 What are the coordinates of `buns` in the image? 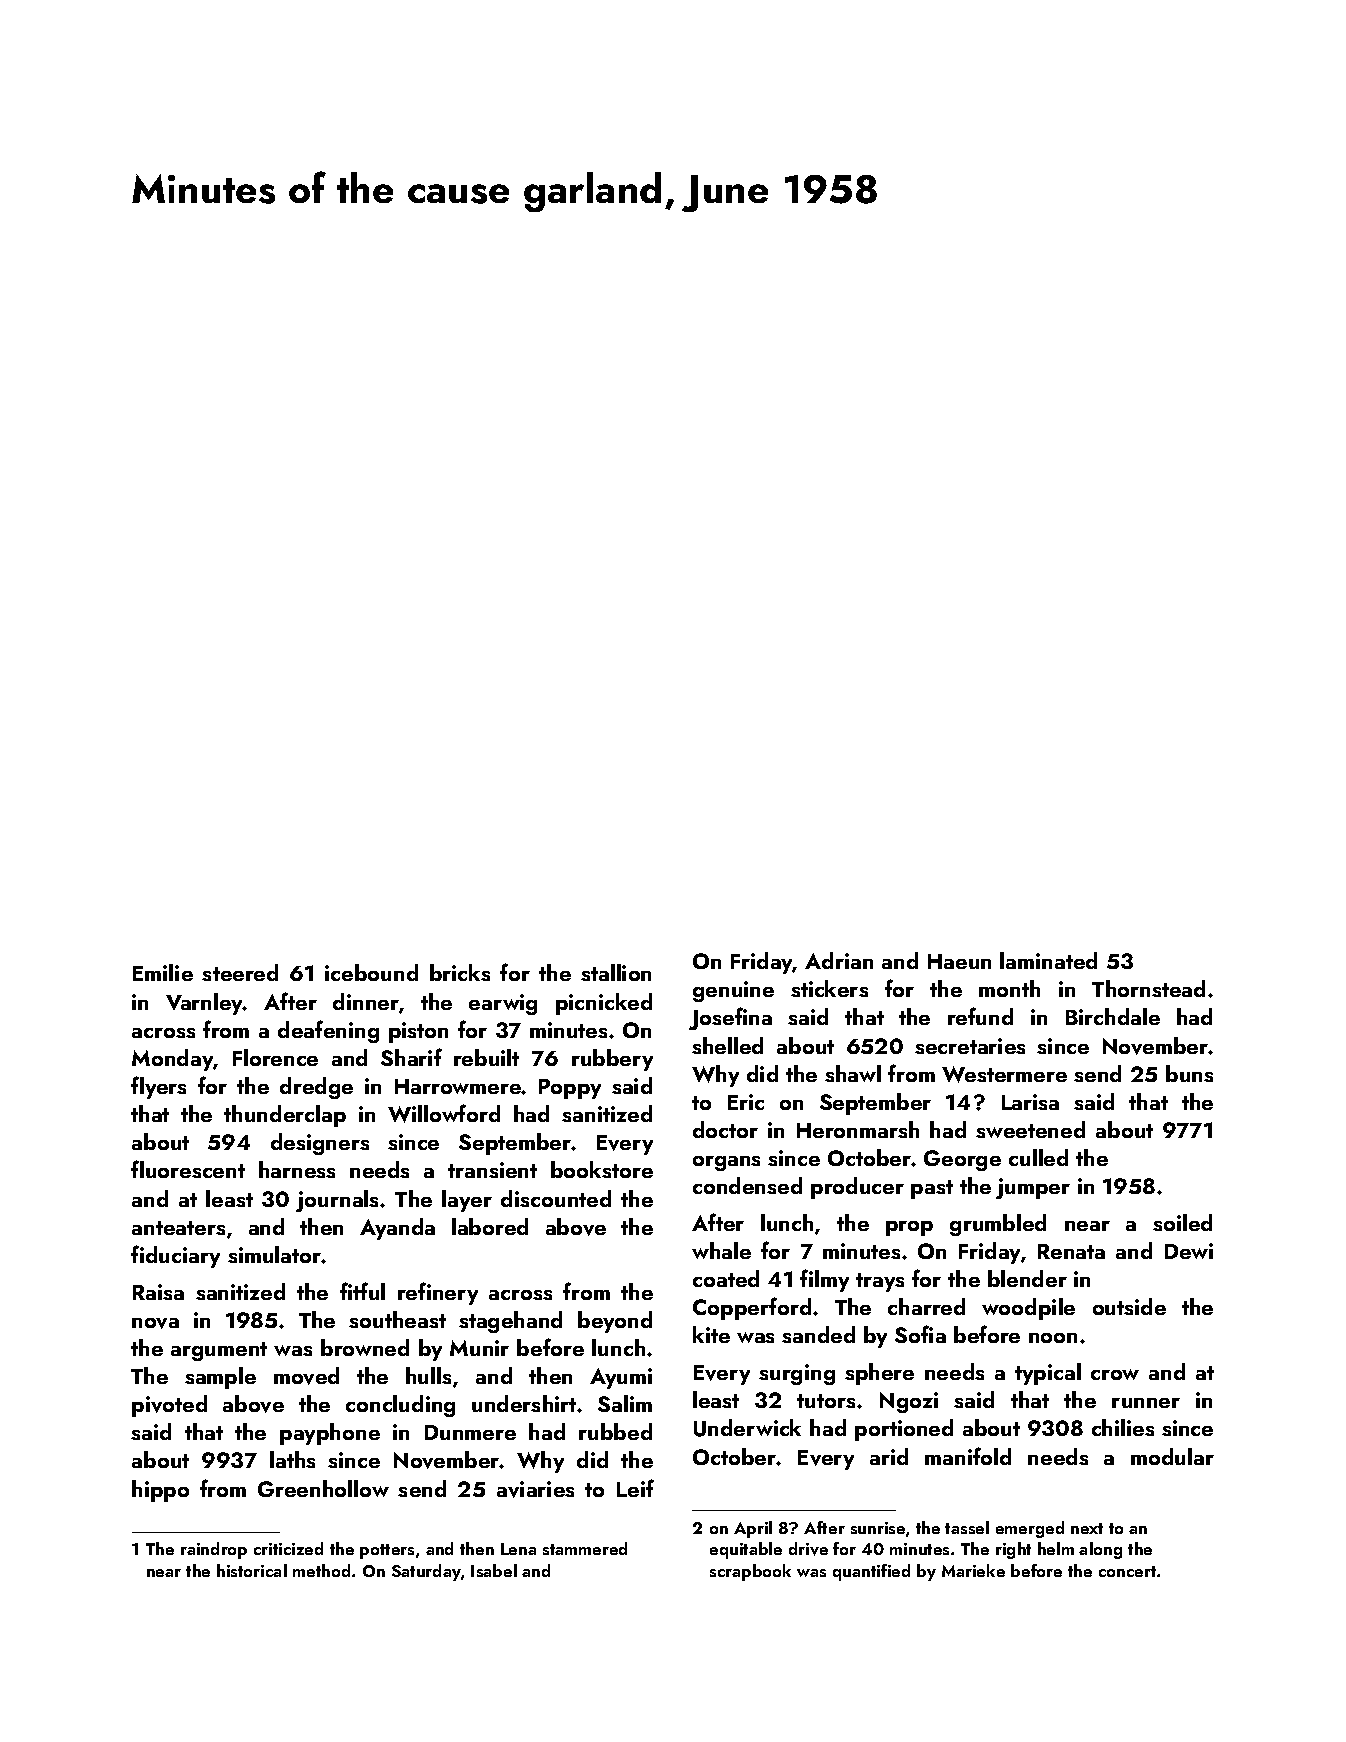 It's located at (1189, 1073).
